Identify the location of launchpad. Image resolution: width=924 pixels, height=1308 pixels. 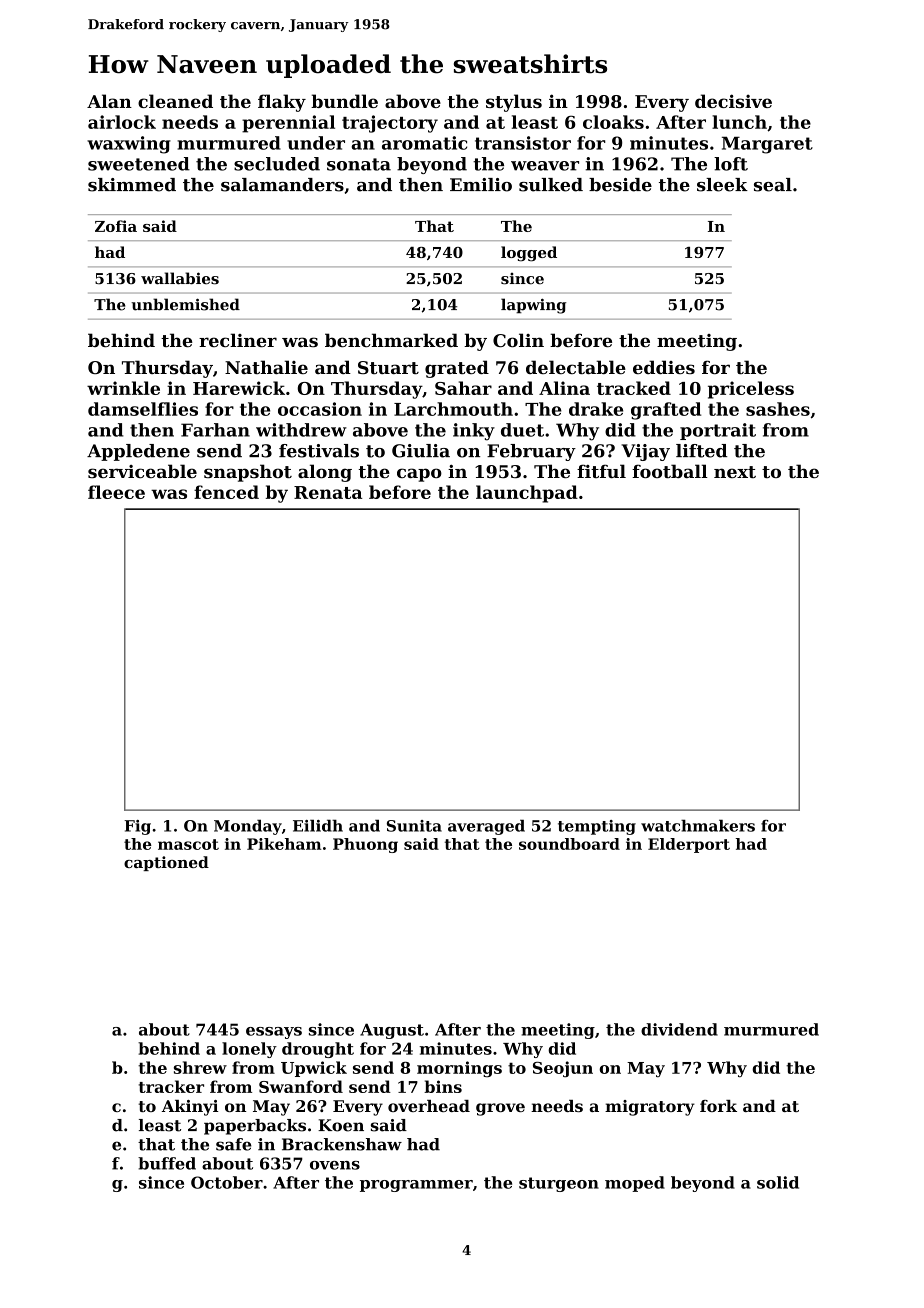
(527, 494).
